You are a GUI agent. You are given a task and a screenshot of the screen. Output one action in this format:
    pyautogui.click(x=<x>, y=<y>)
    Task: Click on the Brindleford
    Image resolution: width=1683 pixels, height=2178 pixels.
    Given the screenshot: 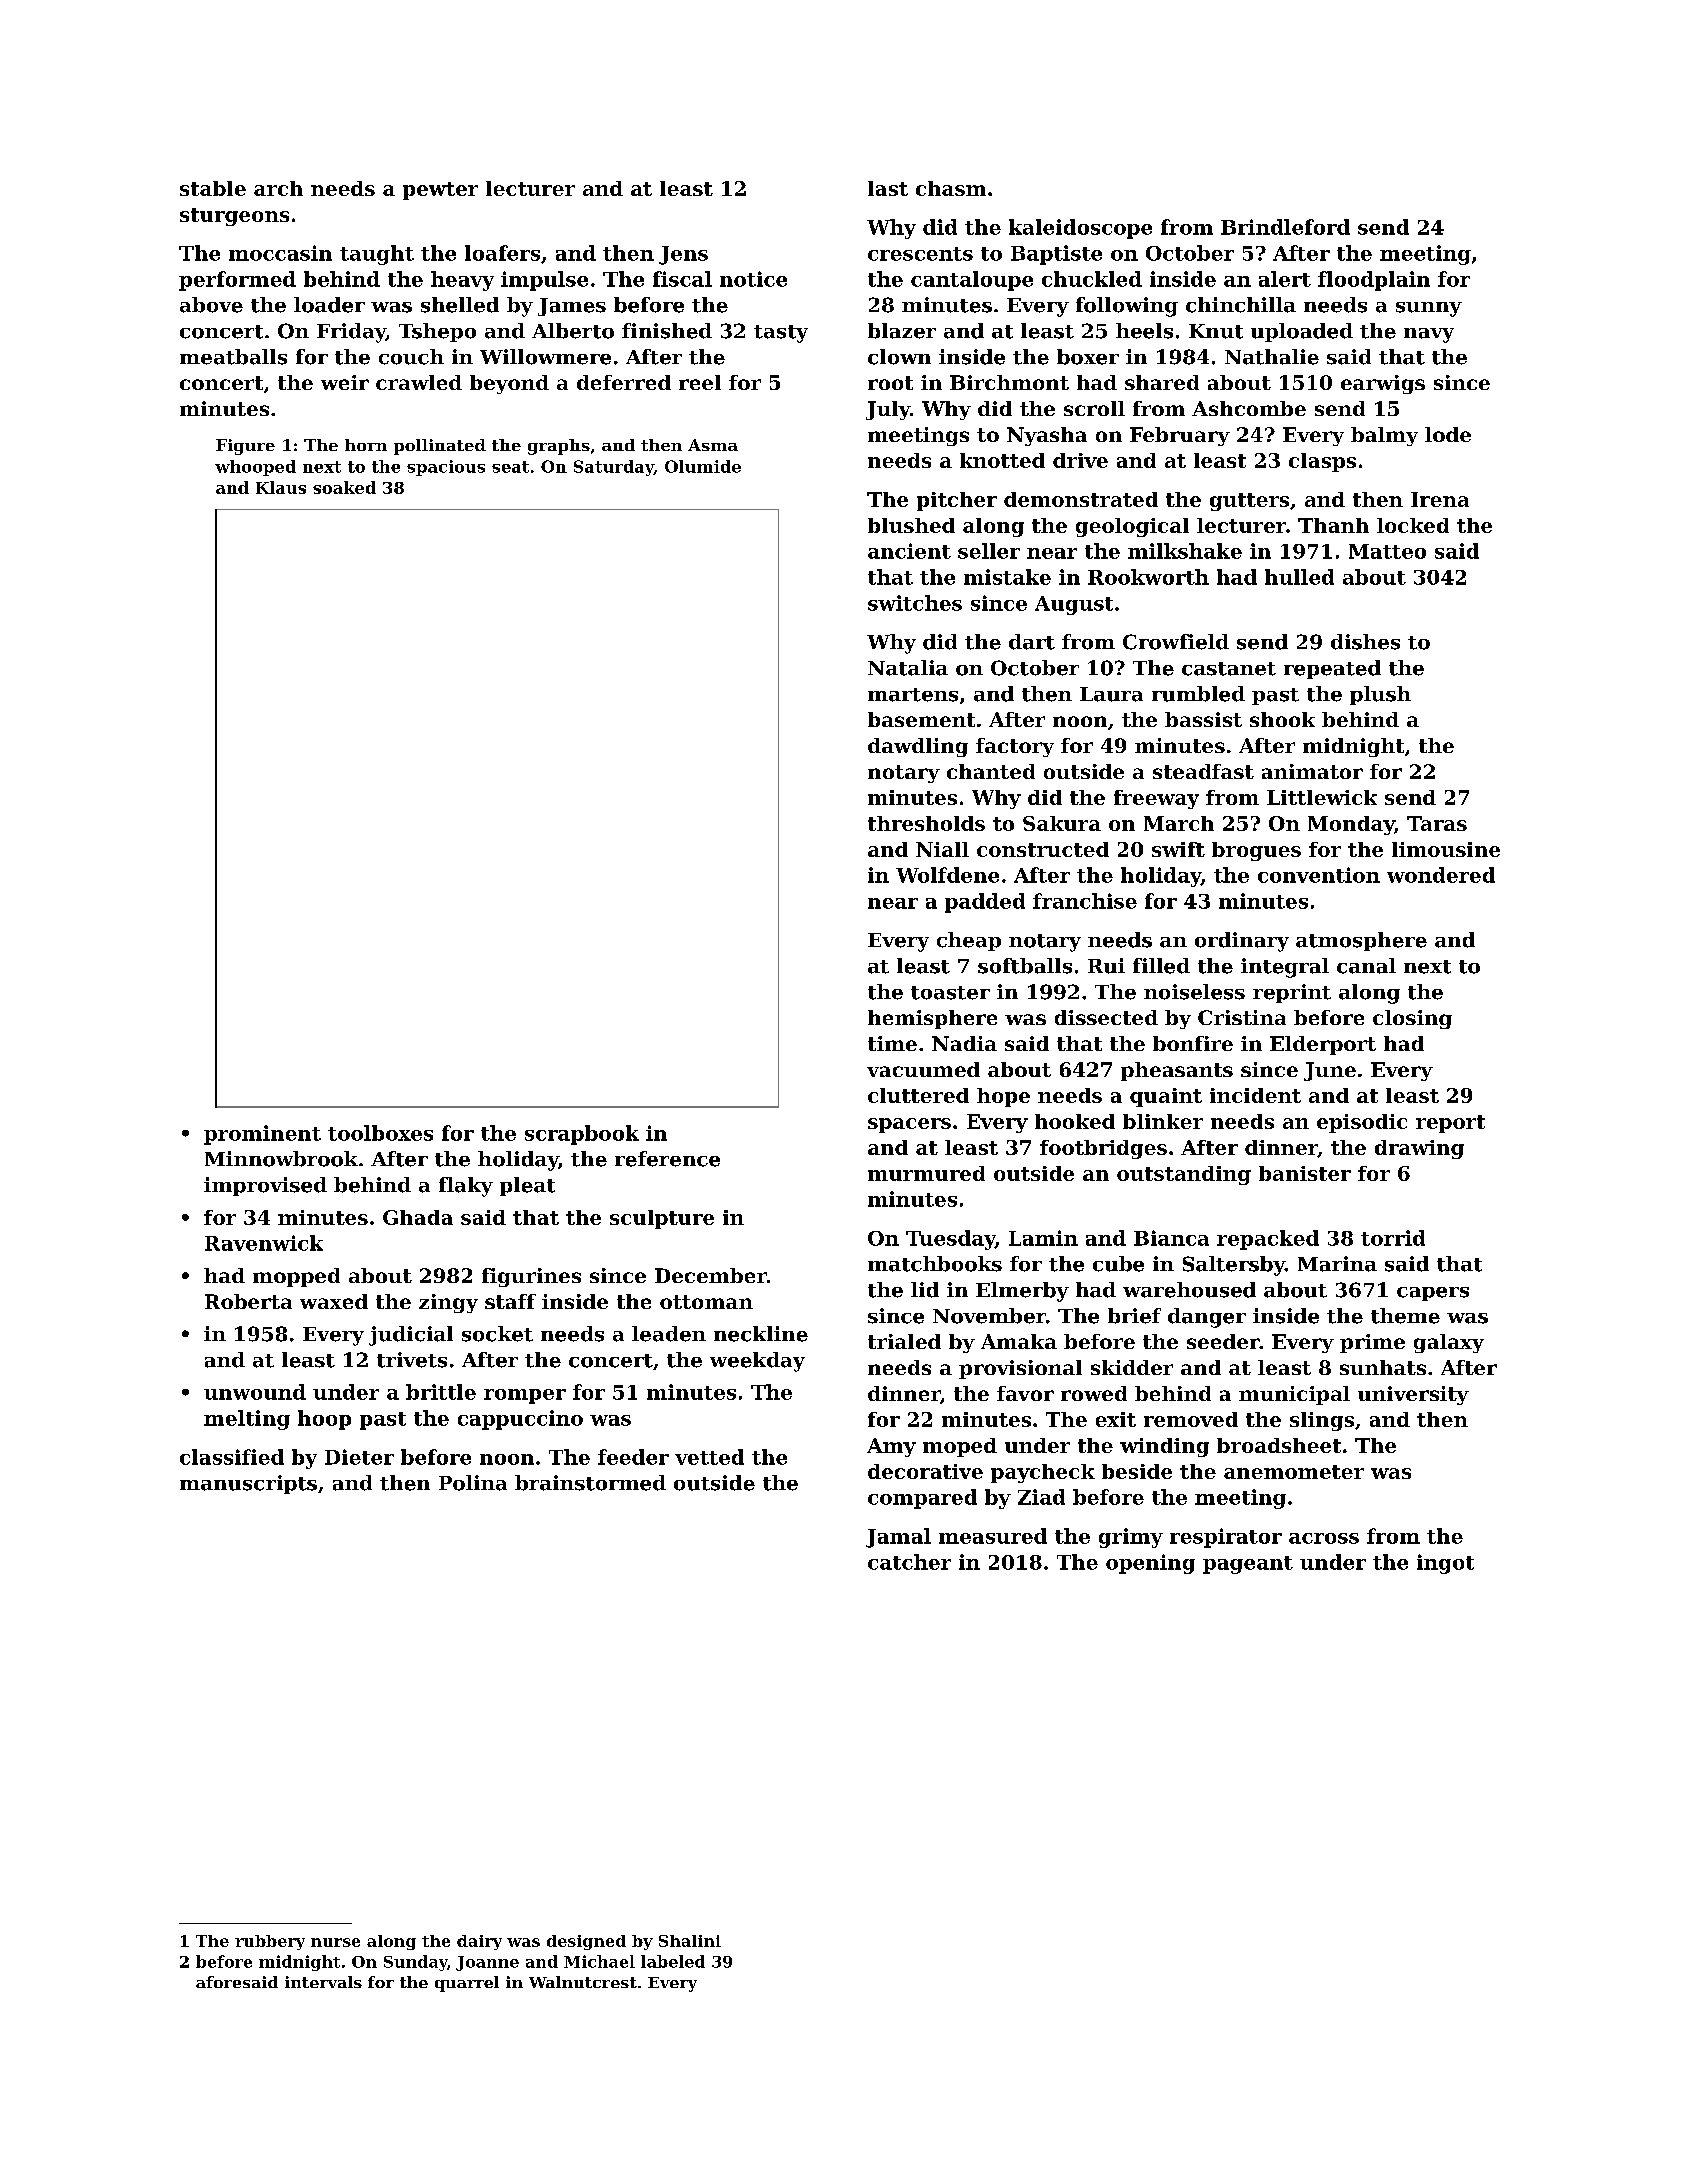 What is the action you would take?
    pyautogui.click(x=1285, y=227)
